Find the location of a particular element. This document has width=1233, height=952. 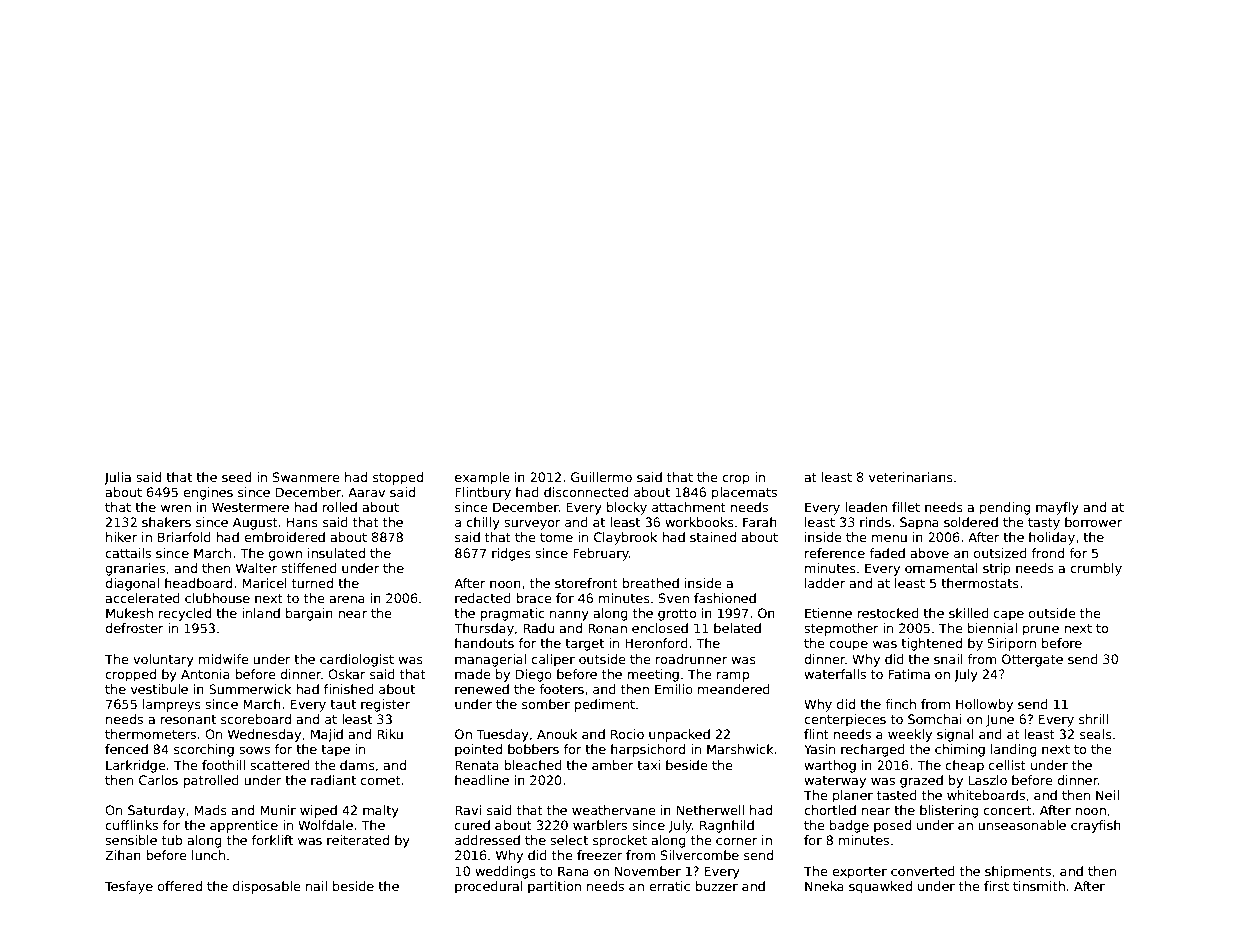

thermostats is located at coordinates (980, 583).
